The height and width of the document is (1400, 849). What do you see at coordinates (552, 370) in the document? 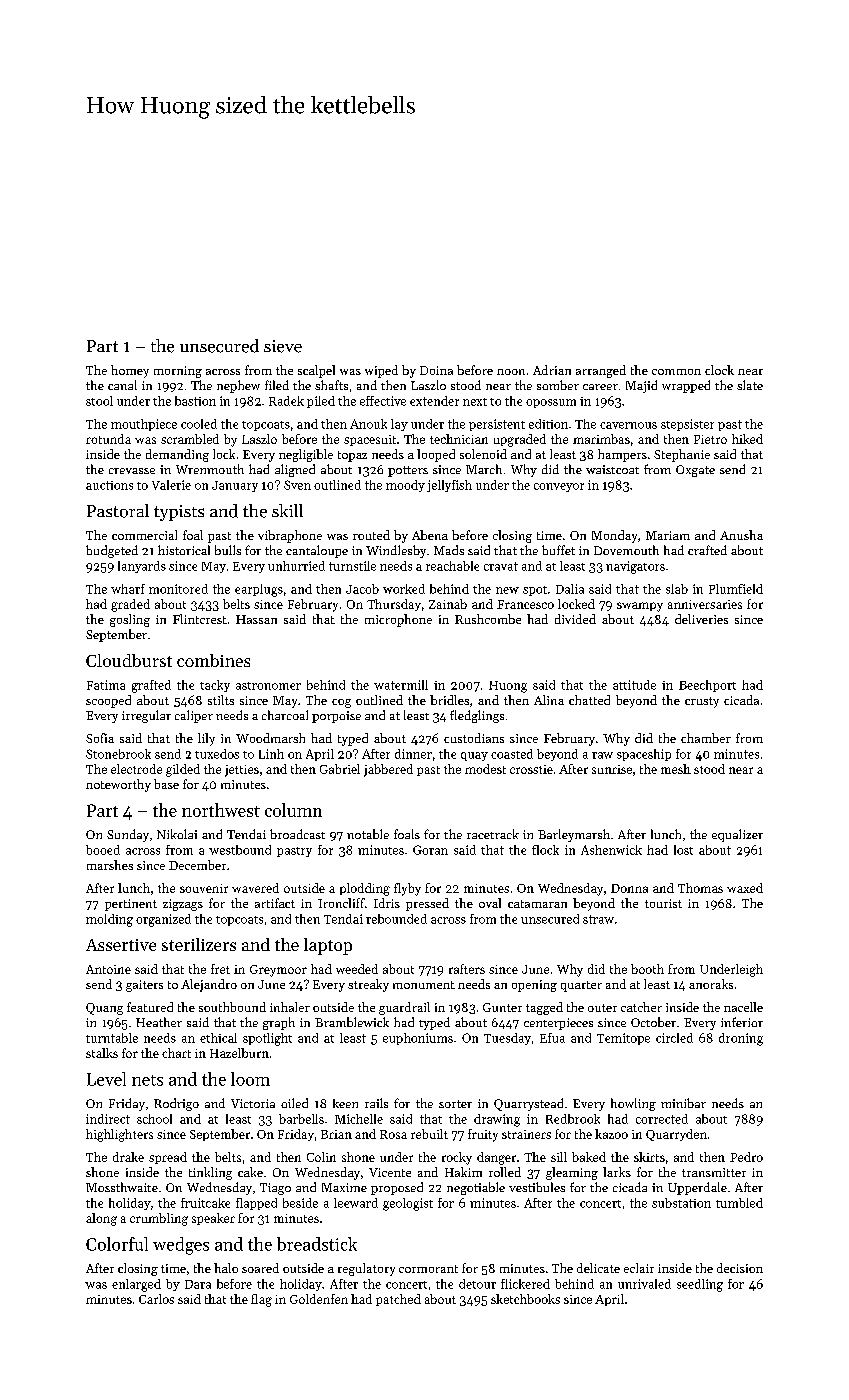
I see `Adrian` at bounding box center [552, 370].
